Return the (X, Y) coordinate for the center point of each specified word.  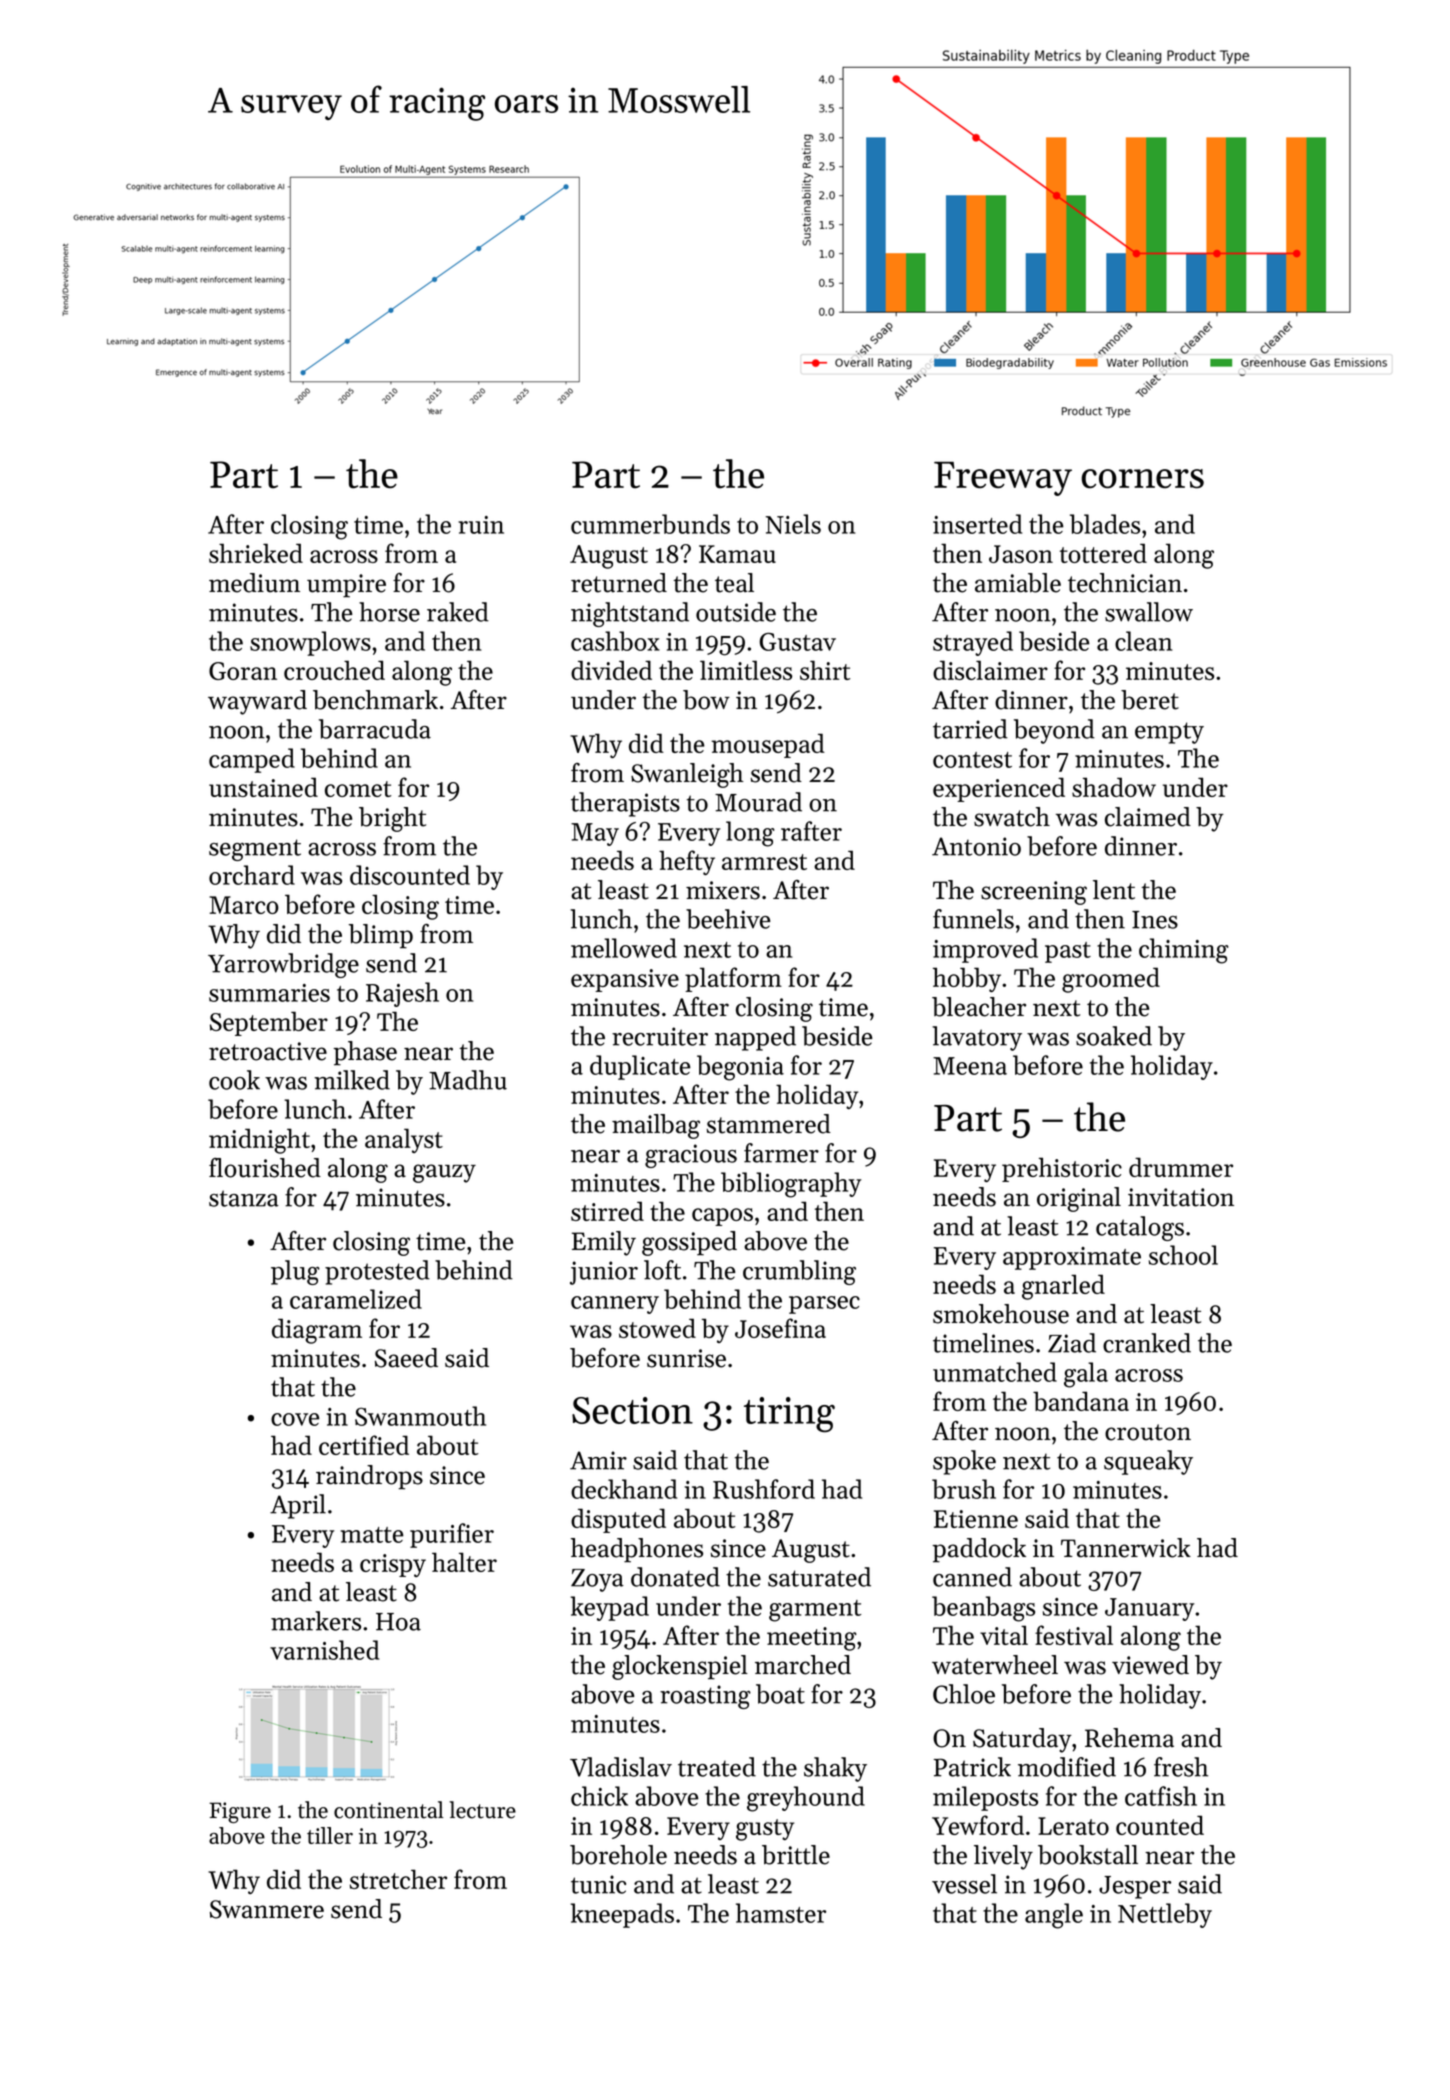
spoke (964, 1462)
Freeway (1003, 479)
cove (295, 1419)
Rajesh (402, 994)
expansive (625, 980)
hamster (781, 1913)
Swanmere (267, 1909)
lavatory (977, 1038)
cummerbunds (650, 524)
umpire (346, 586)
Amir (598, 1460)
